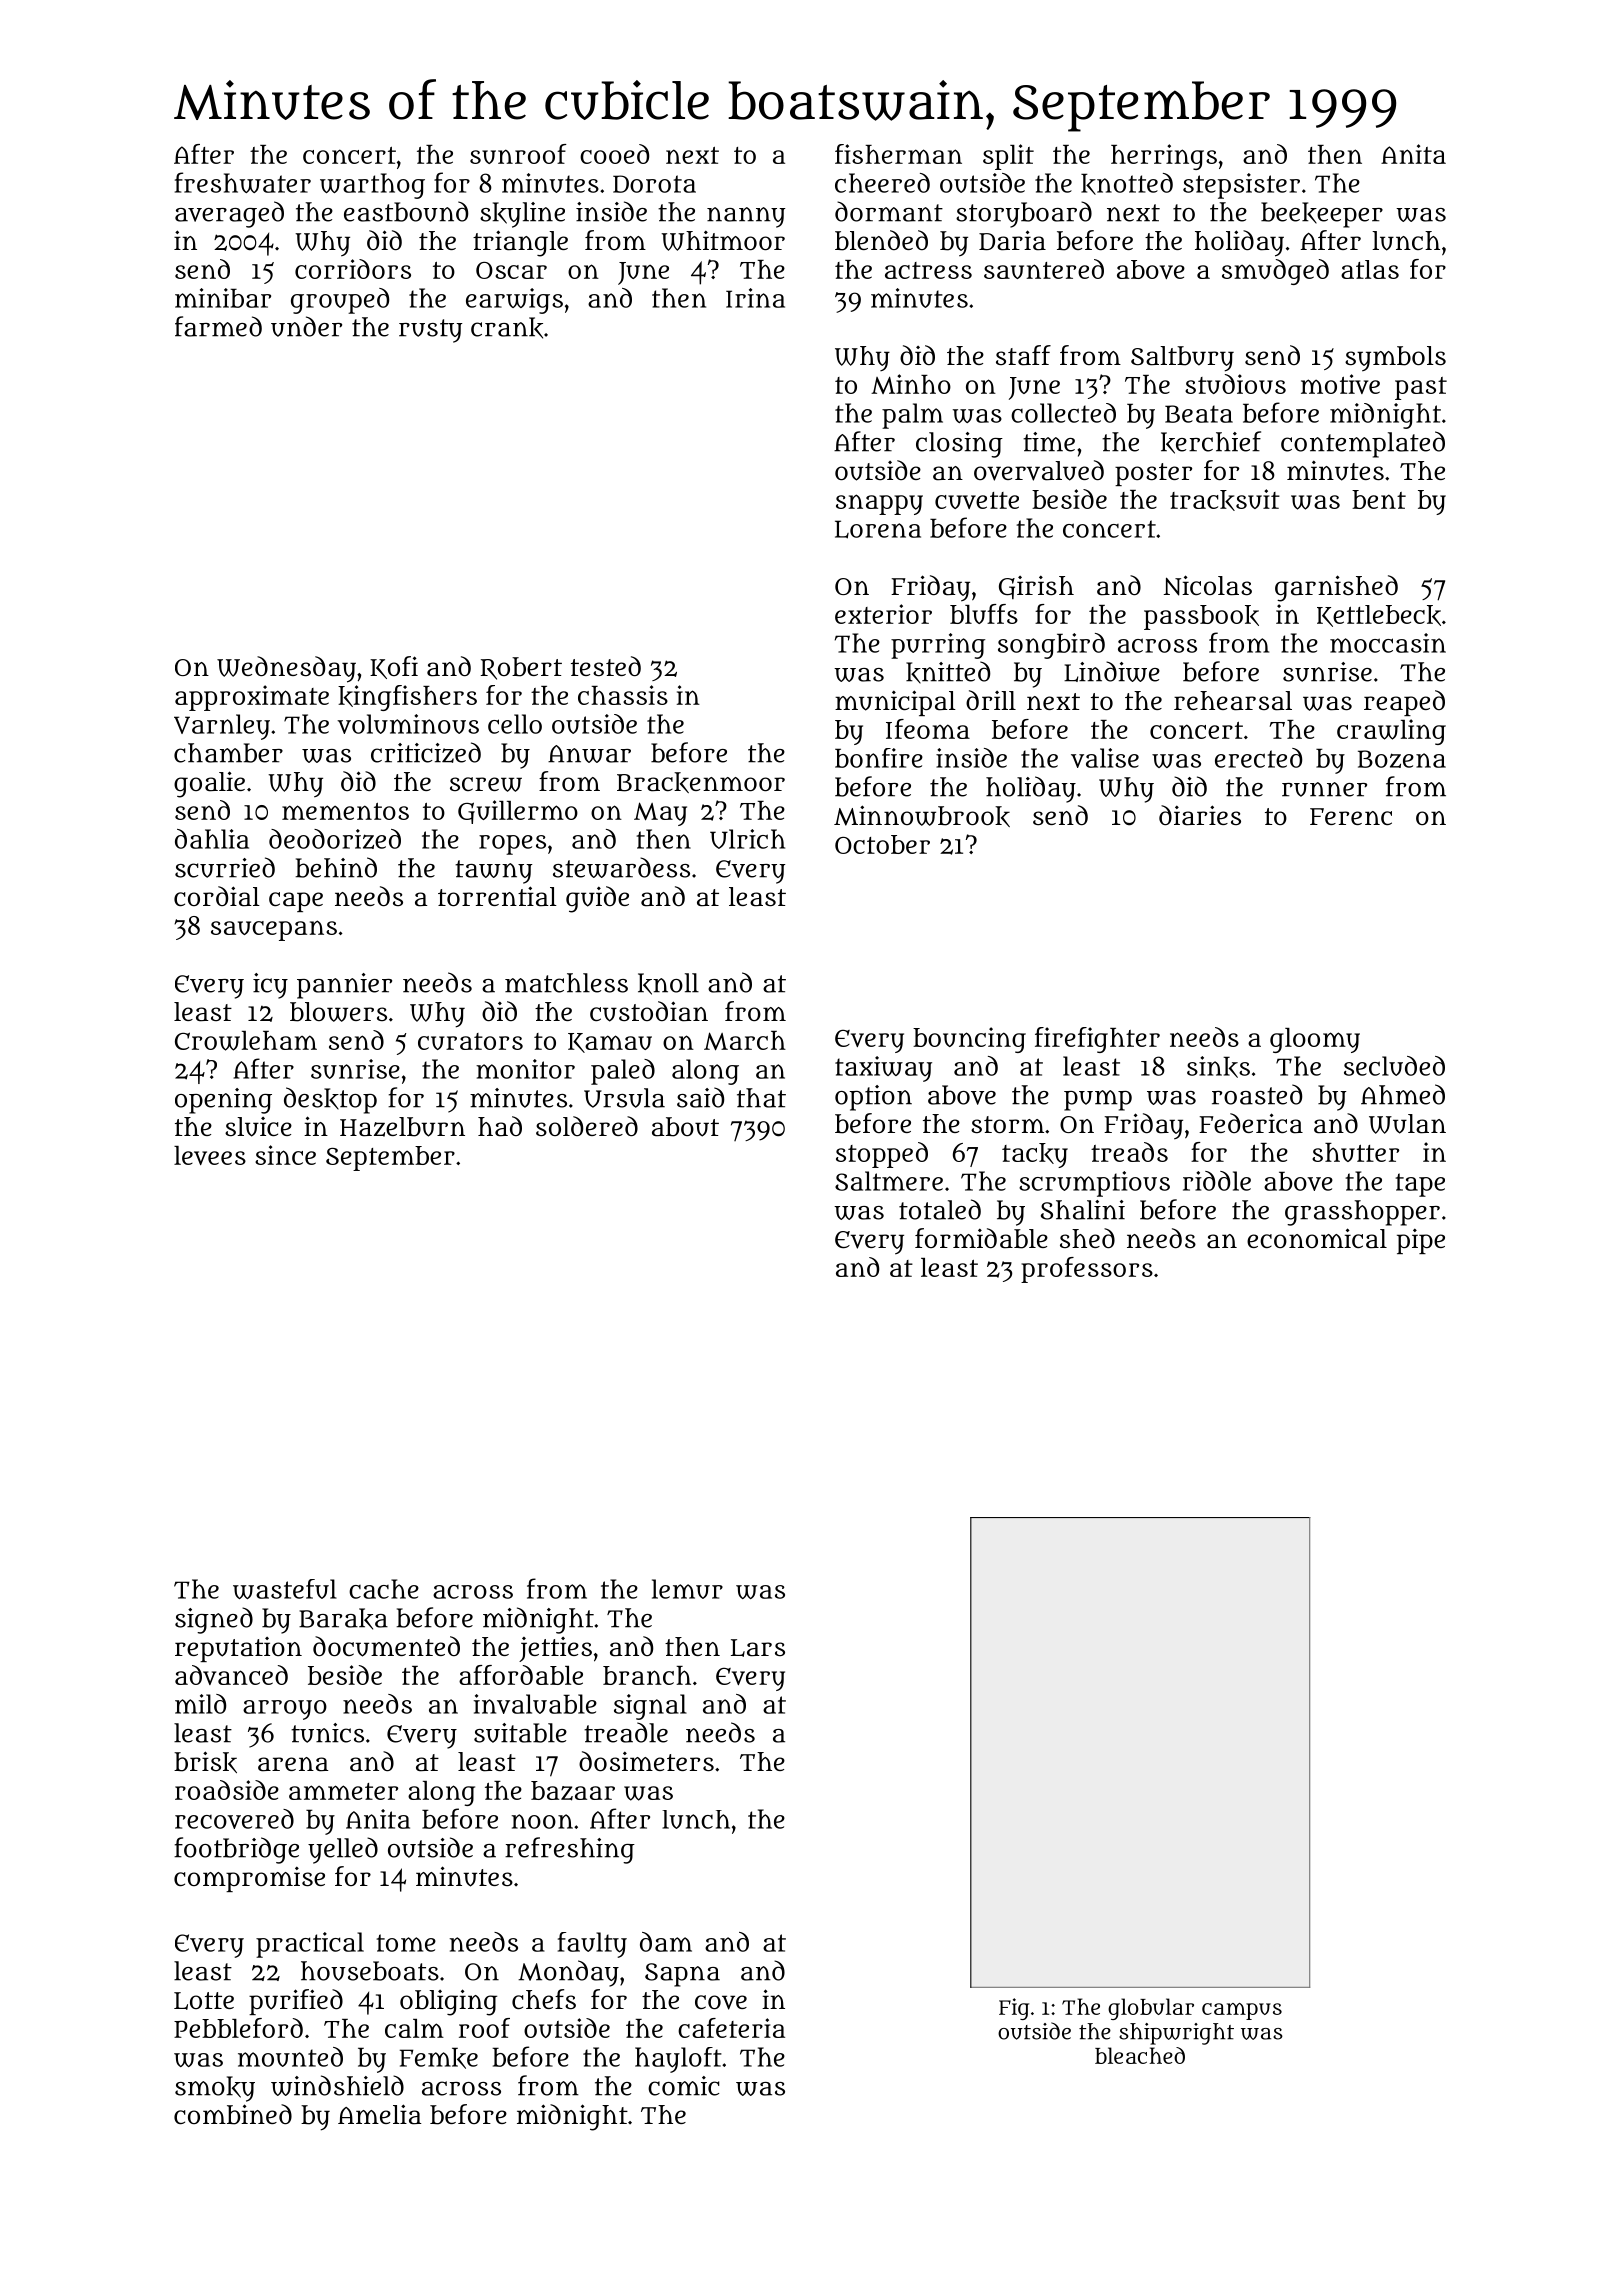  What do you see at coordinates (685, 1127) in the image?
I see `about` at bounding box center [685, 1127].
